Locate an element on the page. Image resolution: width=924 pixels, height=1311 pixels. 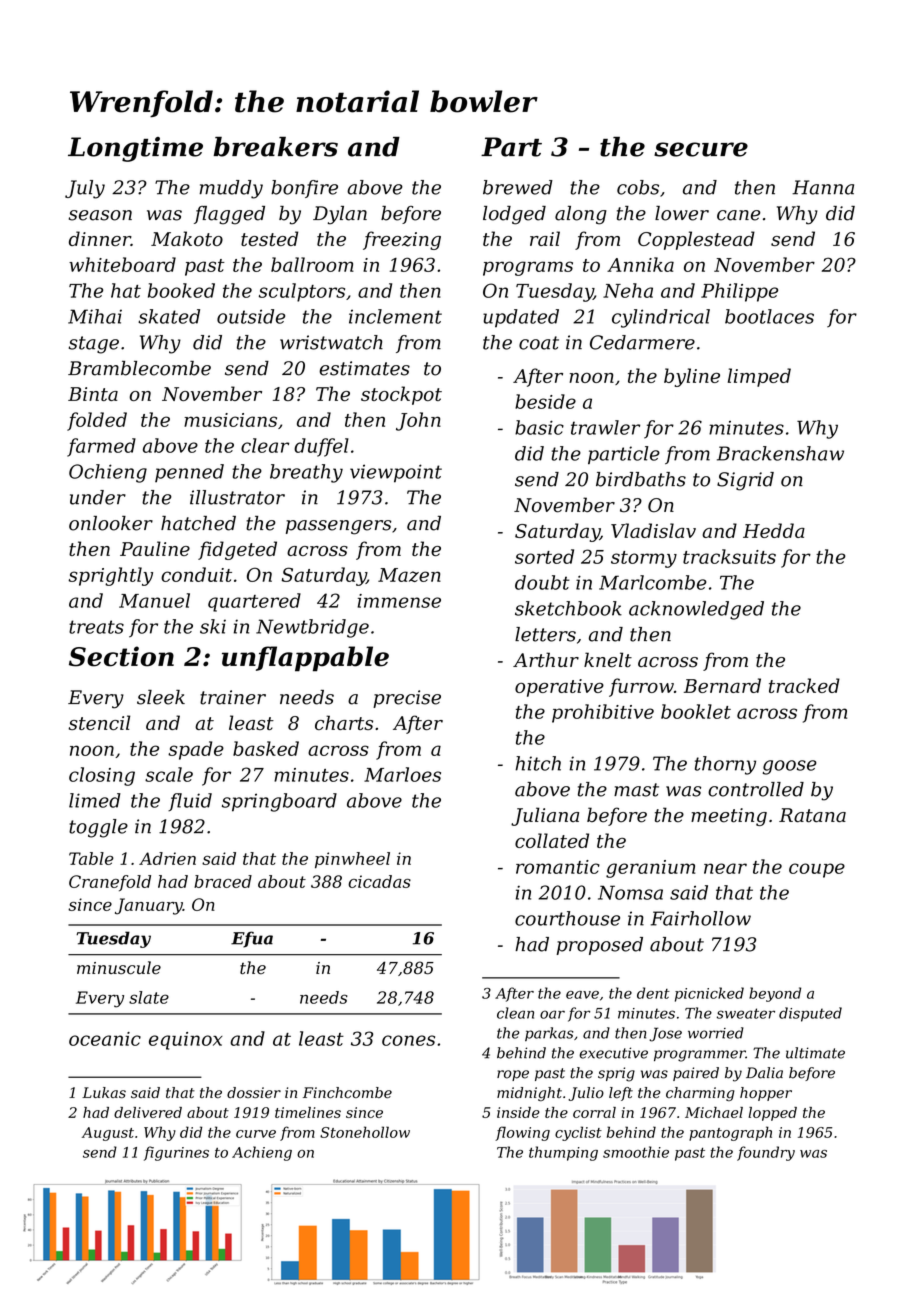
tracked is located at coordinates (804, 685).
